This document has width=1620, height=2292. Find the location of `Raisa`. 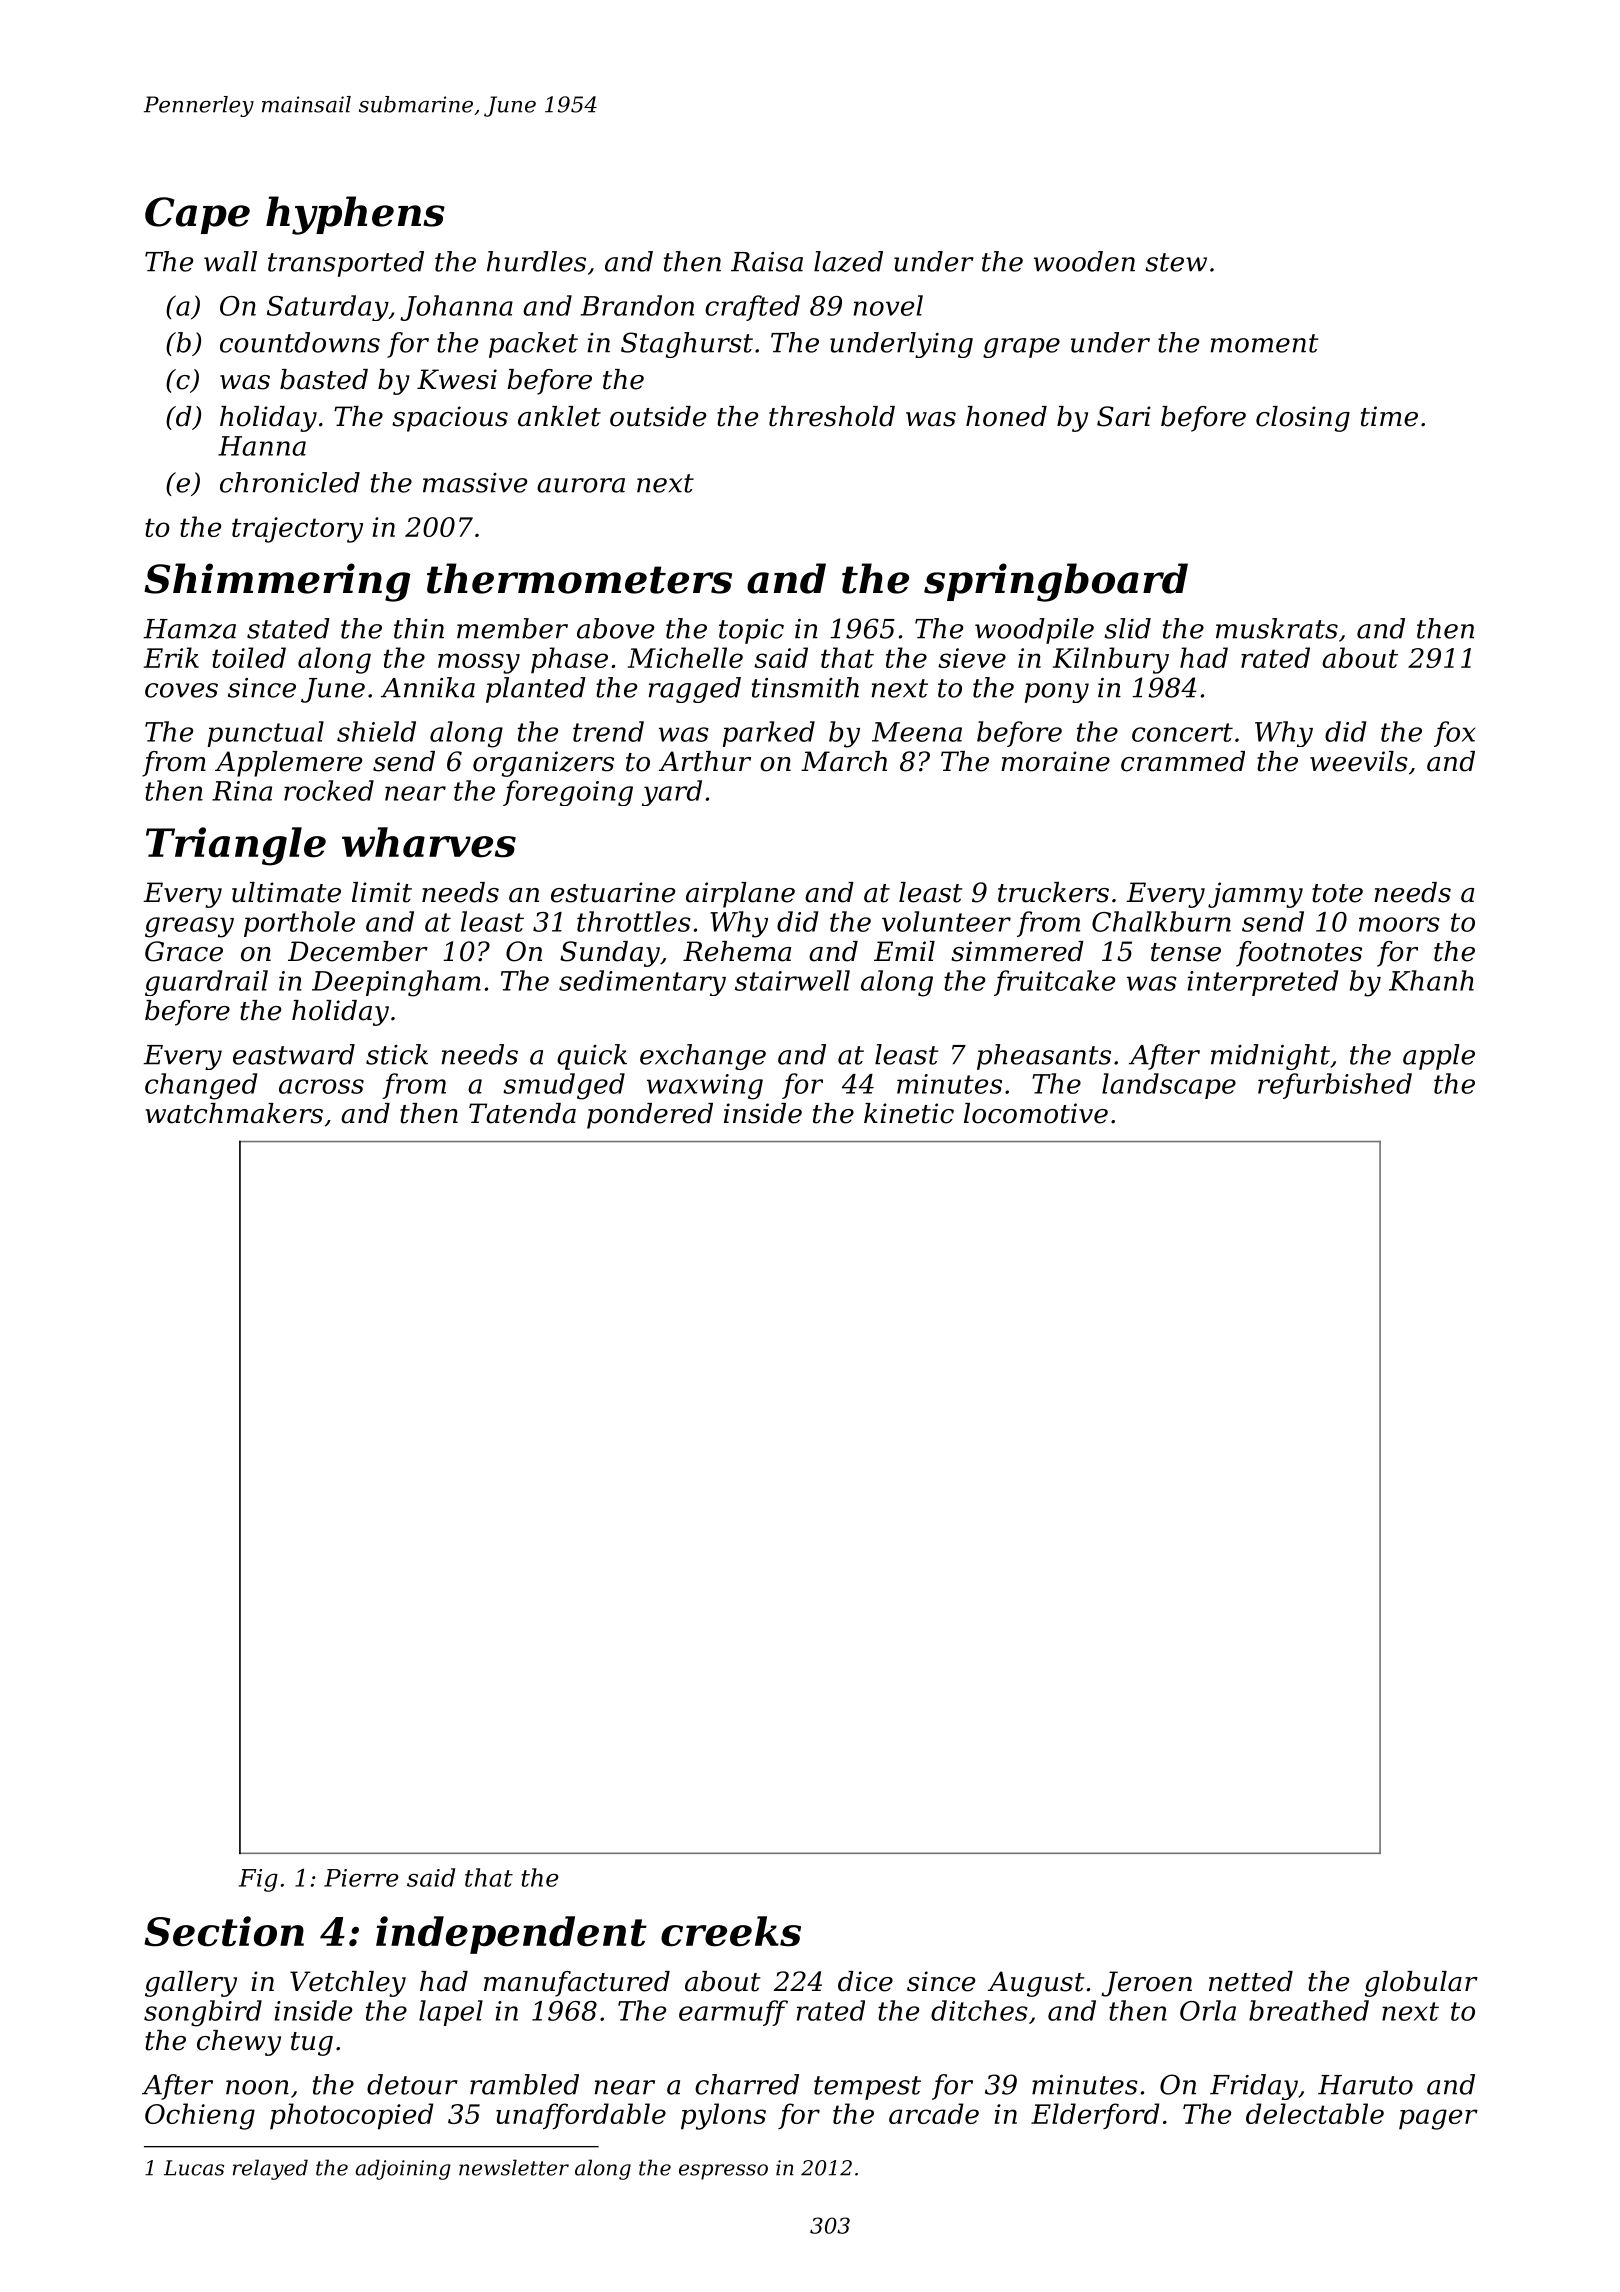

Raisa is located at coordinates (767, 262).
